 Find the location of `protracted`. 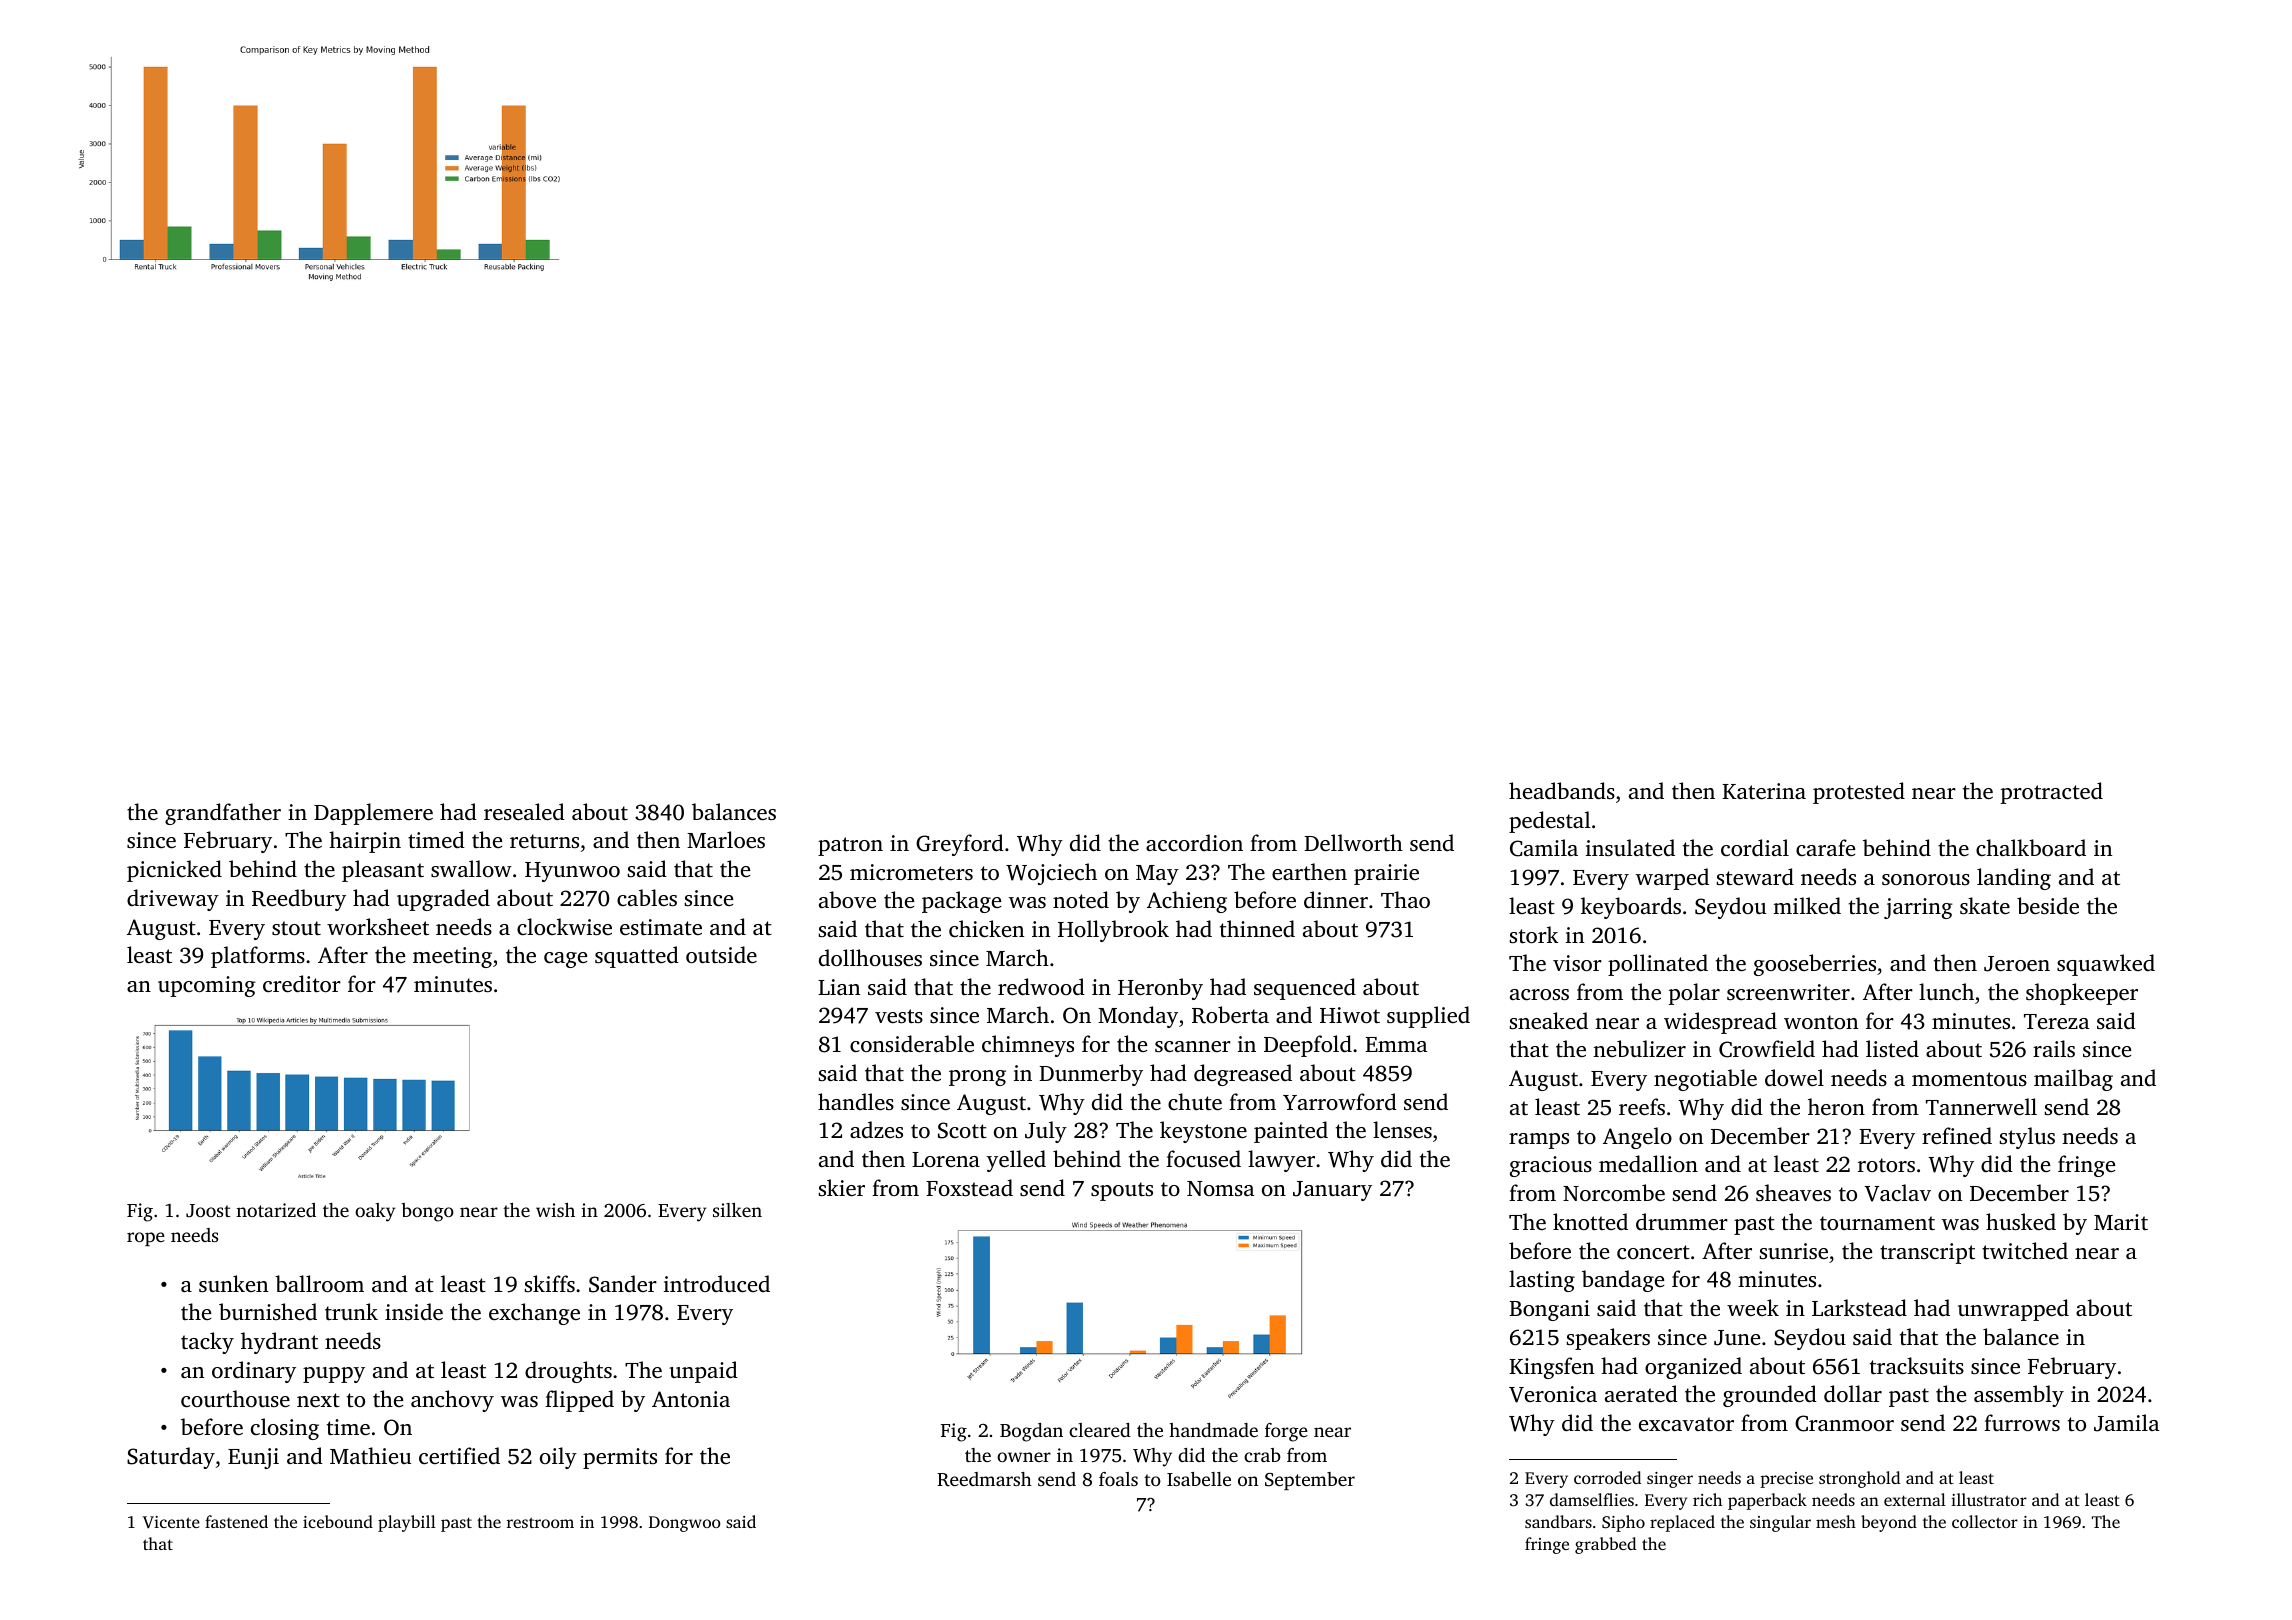

protracted is located at coordinates (2052, 793).
